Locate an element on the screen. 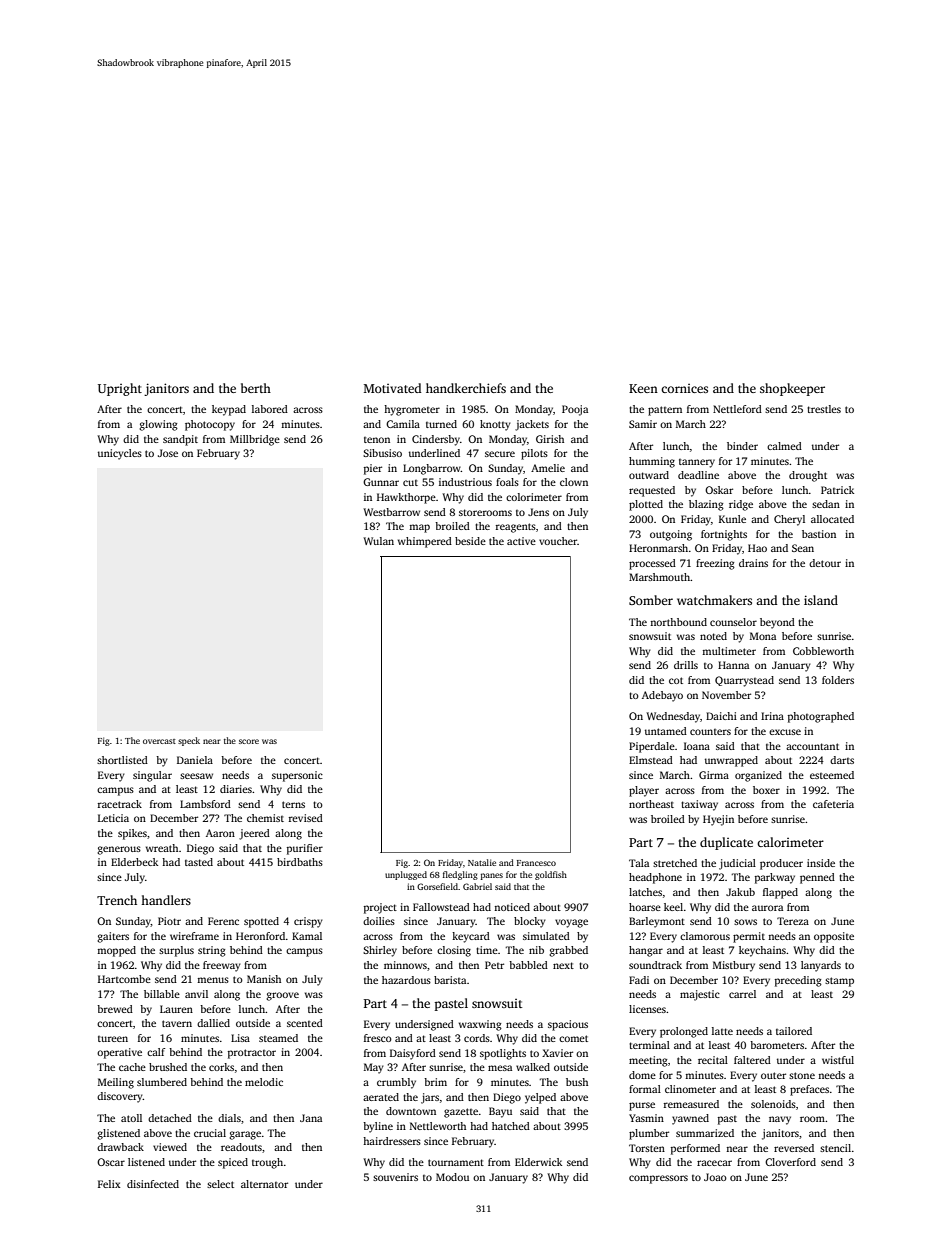 This screenshot has height=1233, width=952. select is located at coordinates (220, 1184).
